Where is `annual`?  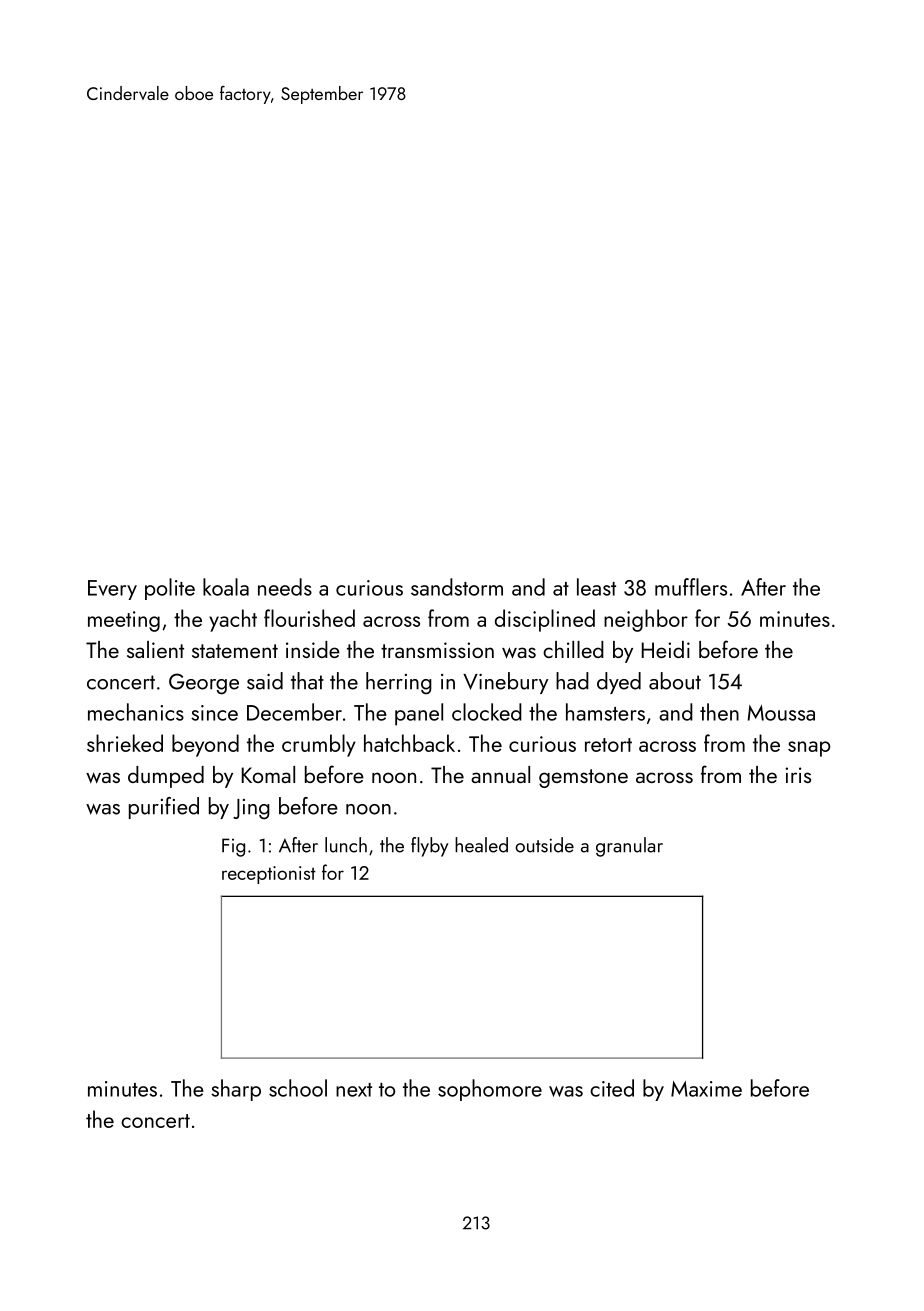 annual is located at coordinates (500, 774).
